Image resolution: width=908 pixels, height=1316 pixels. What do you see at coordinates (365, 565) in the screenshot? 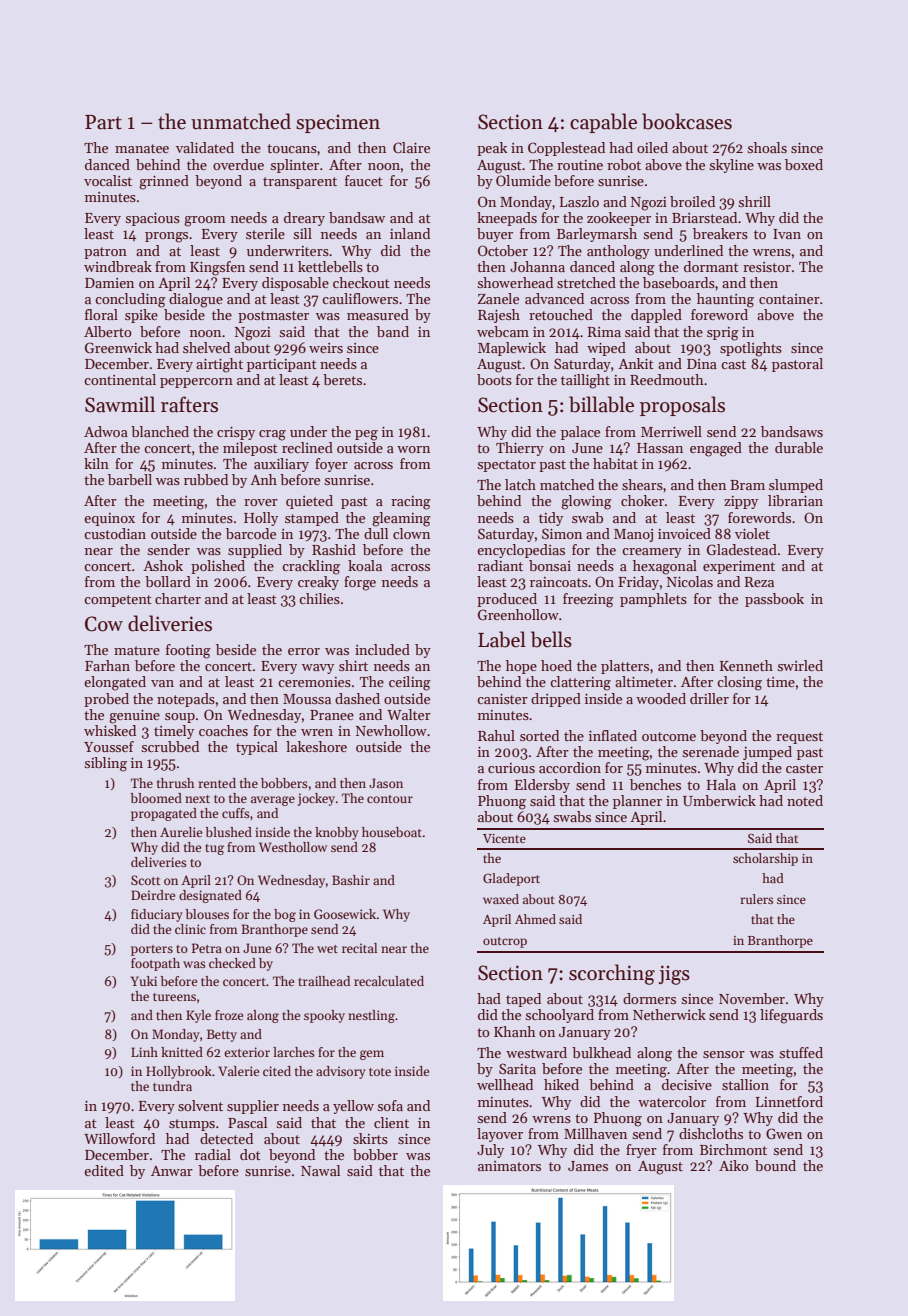
I see `koala` at bounding box center [365, 565].
